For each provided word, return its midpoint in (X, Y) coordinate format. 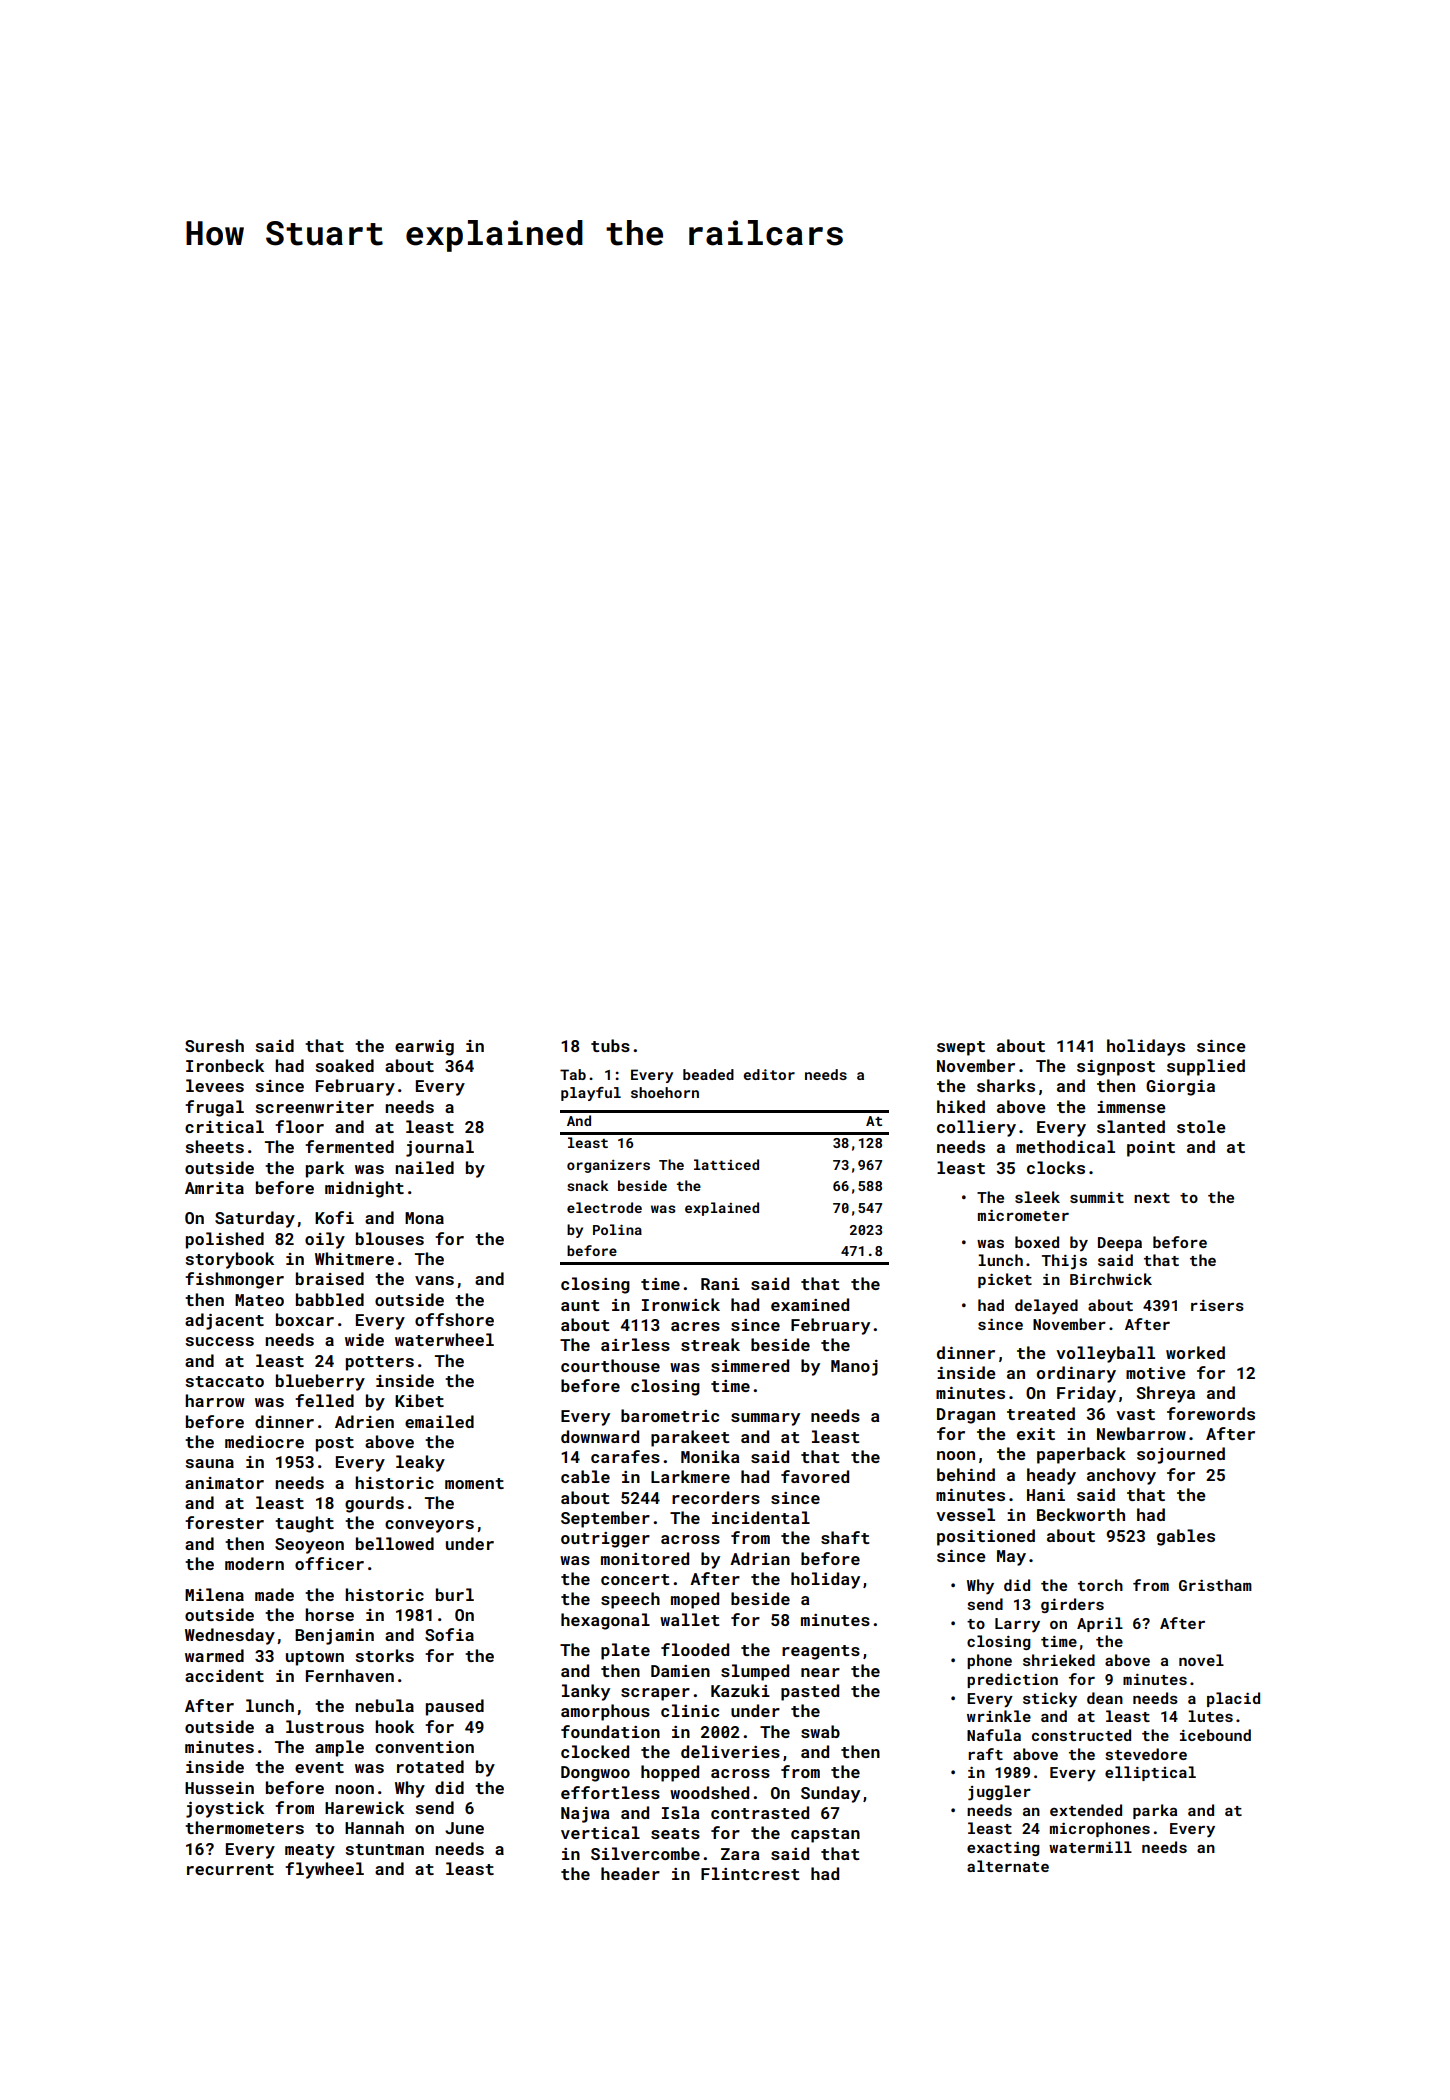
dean (1105, 1698)
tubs (610, 1045)
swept (961, 1048)
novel (1201, 1660)
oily (325, 1240)
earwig (424, 1048)
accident (224, 1675)
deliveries (730, 1751)
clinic (690, 1710)
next (1152, 1198)
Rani (720, 1284)
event (319, 1767)
